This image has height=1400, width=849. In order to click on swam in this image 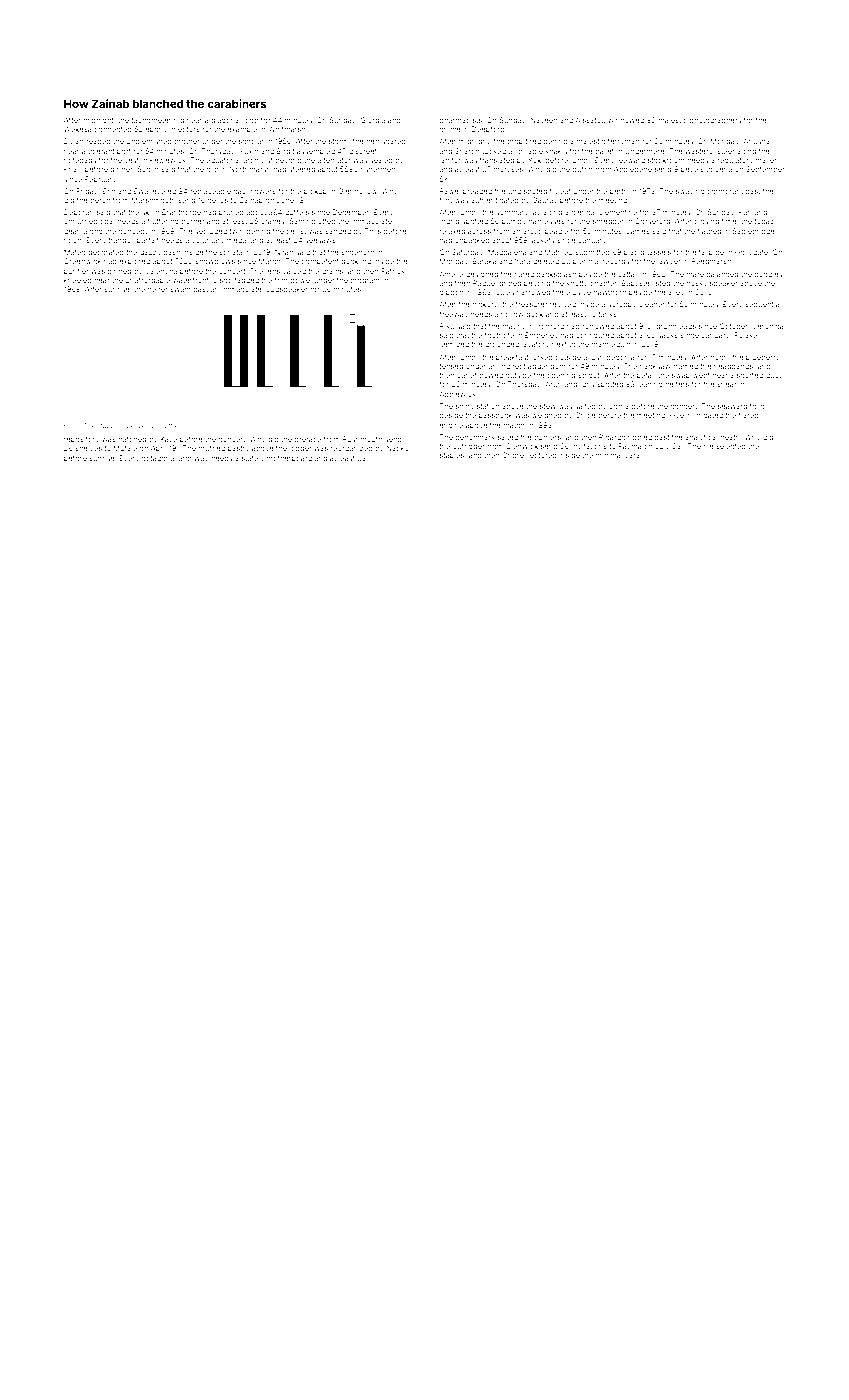, I will do `click(180, 290)`.
